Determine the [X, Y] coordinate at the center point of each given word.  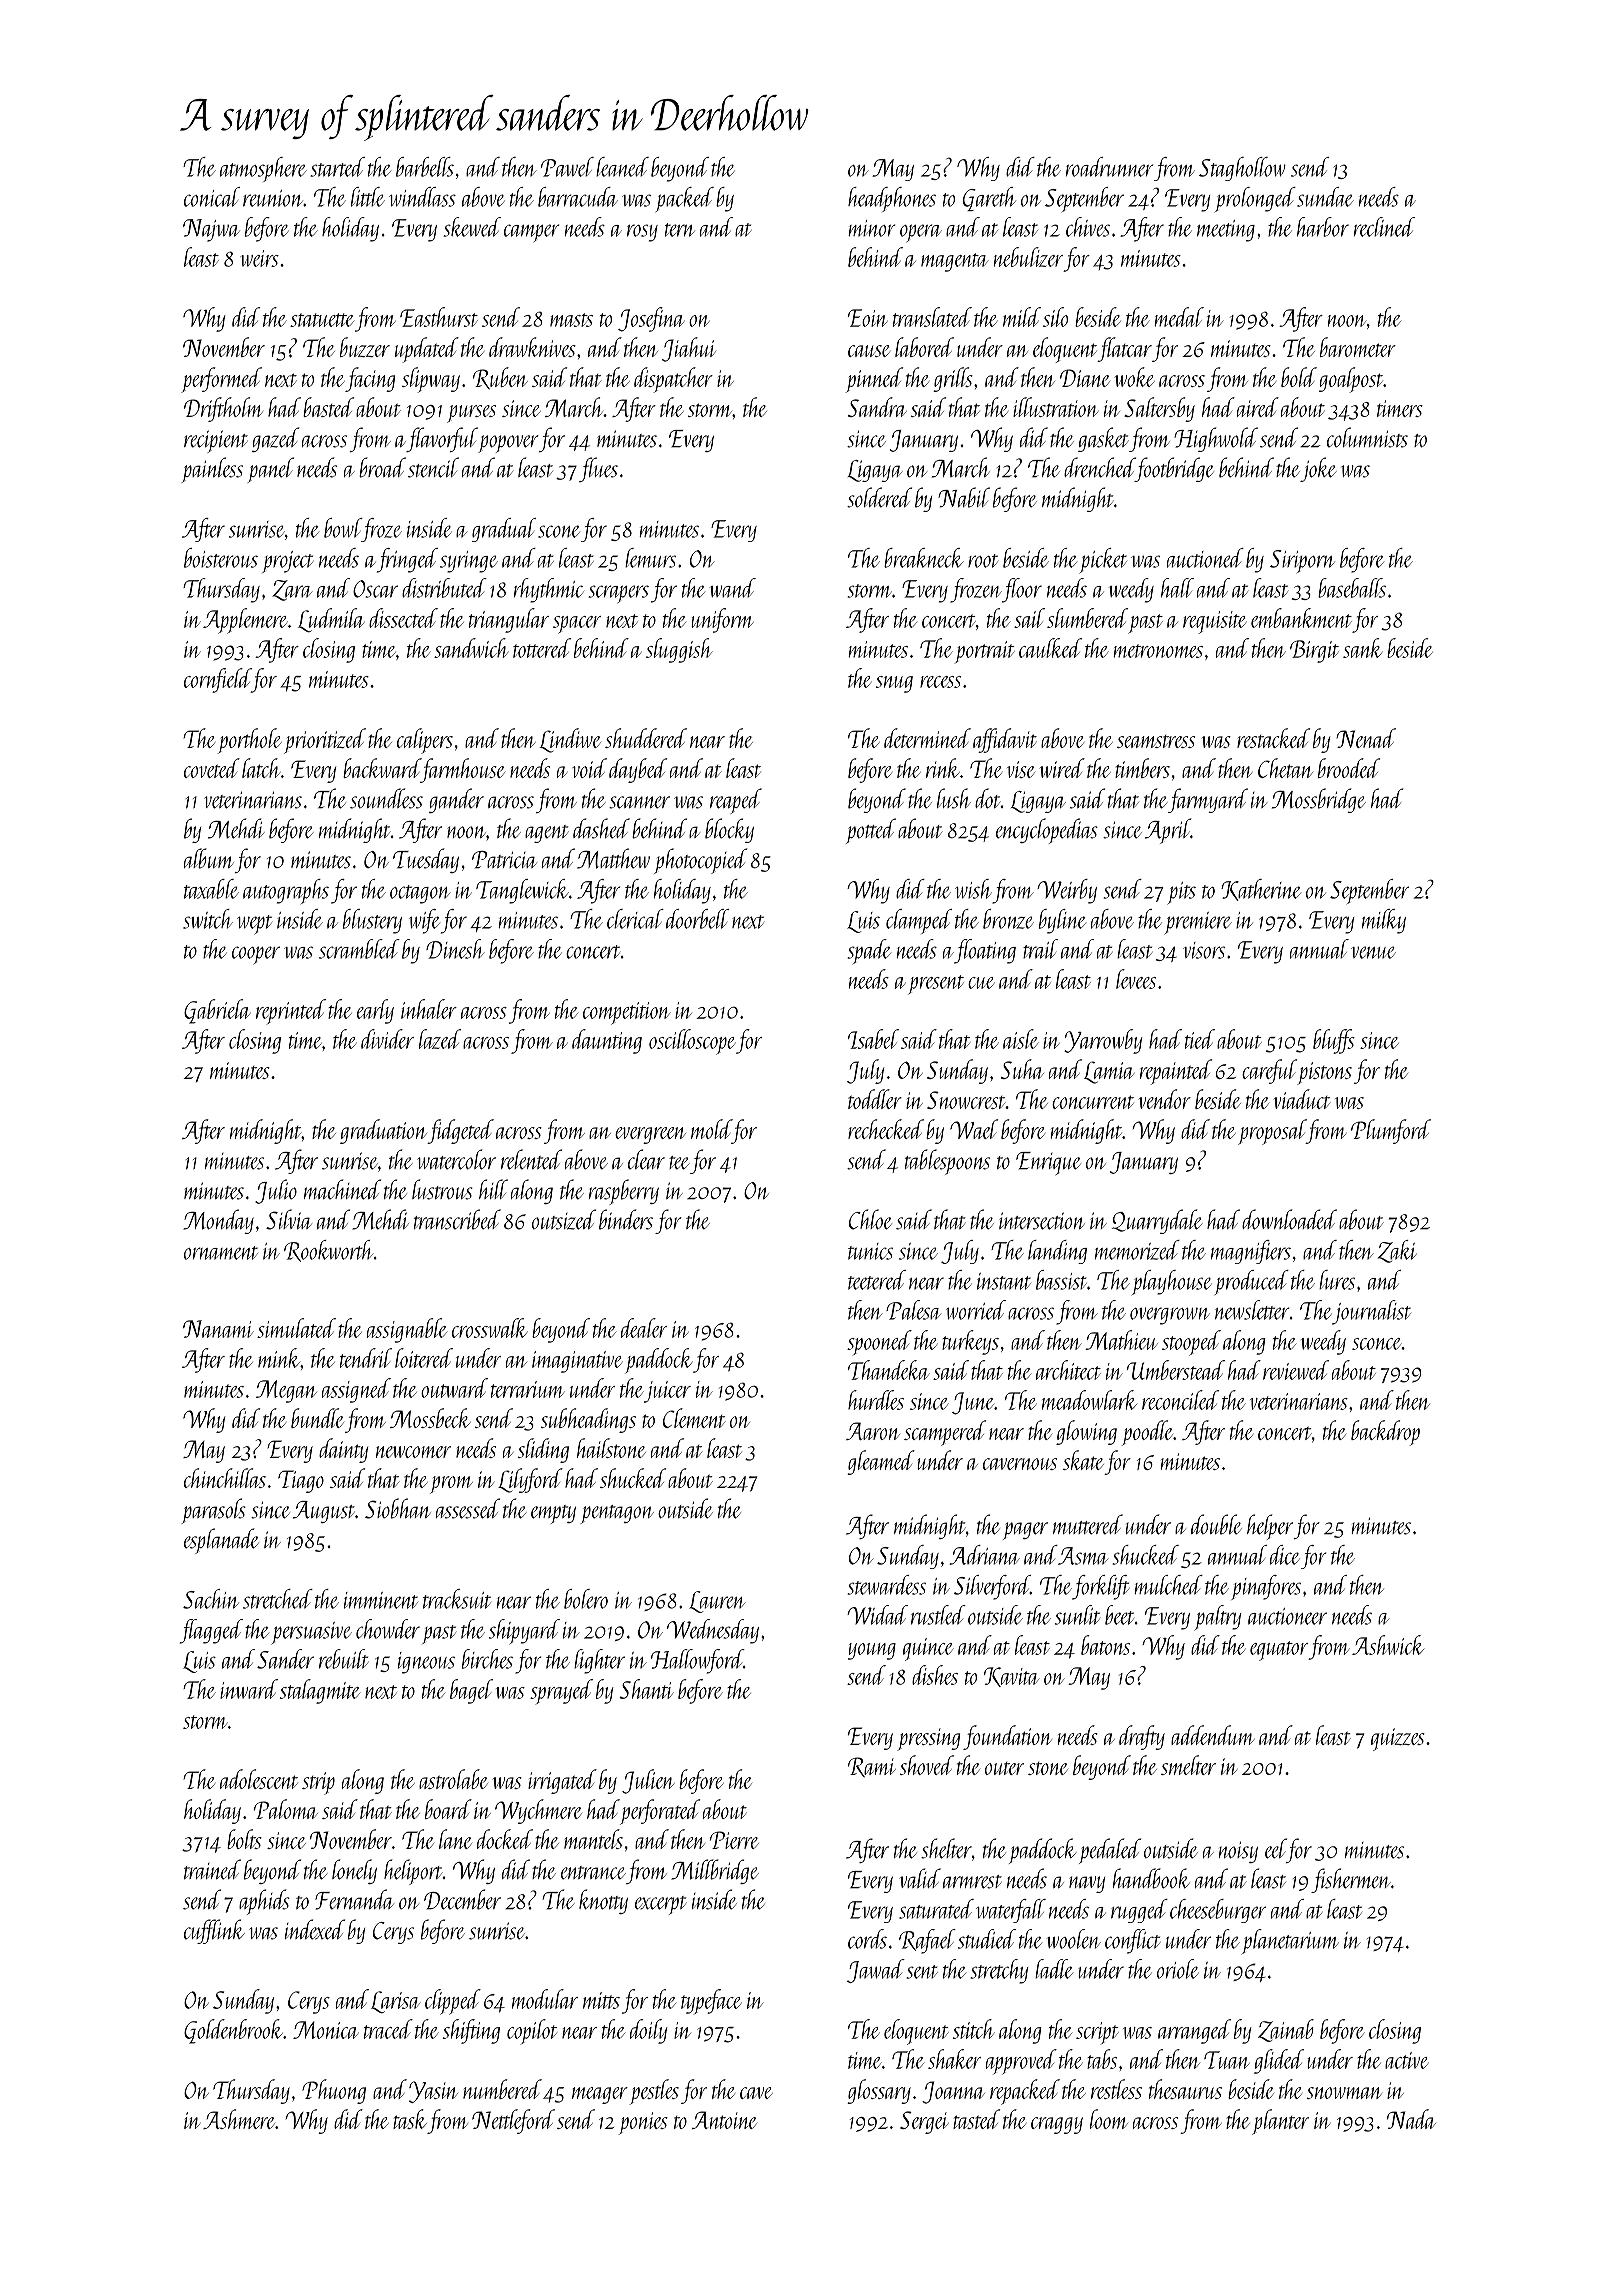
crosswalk [490, 1328]
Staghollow [1242, 169]
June [973, 1403]
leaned [622, 167]
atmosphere [263, 169]
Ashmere [239, 2119]
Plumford [1391, 1131]
